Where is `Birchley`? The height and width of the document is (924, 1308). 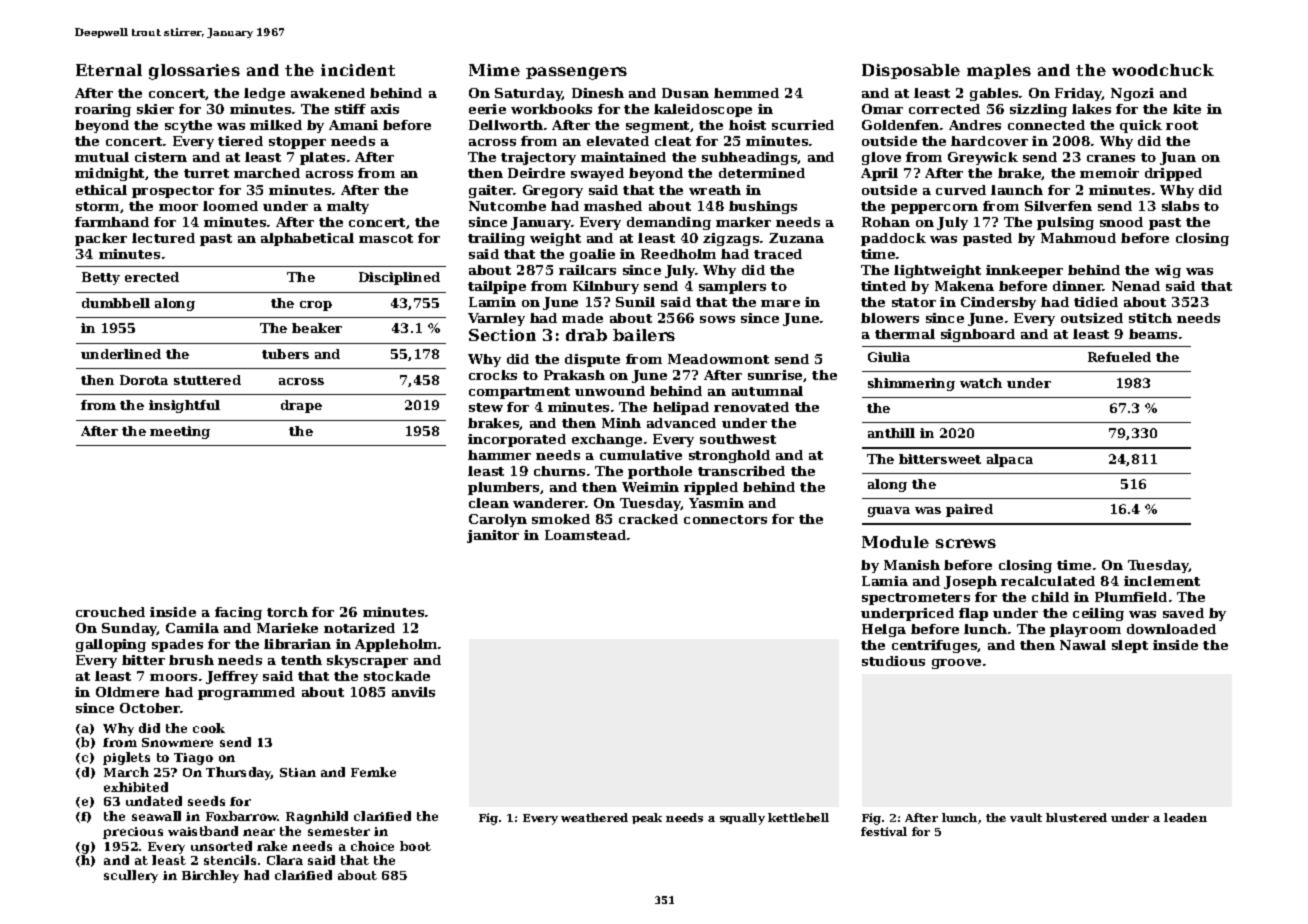
Birchley is located at coordinates (210, 876).
